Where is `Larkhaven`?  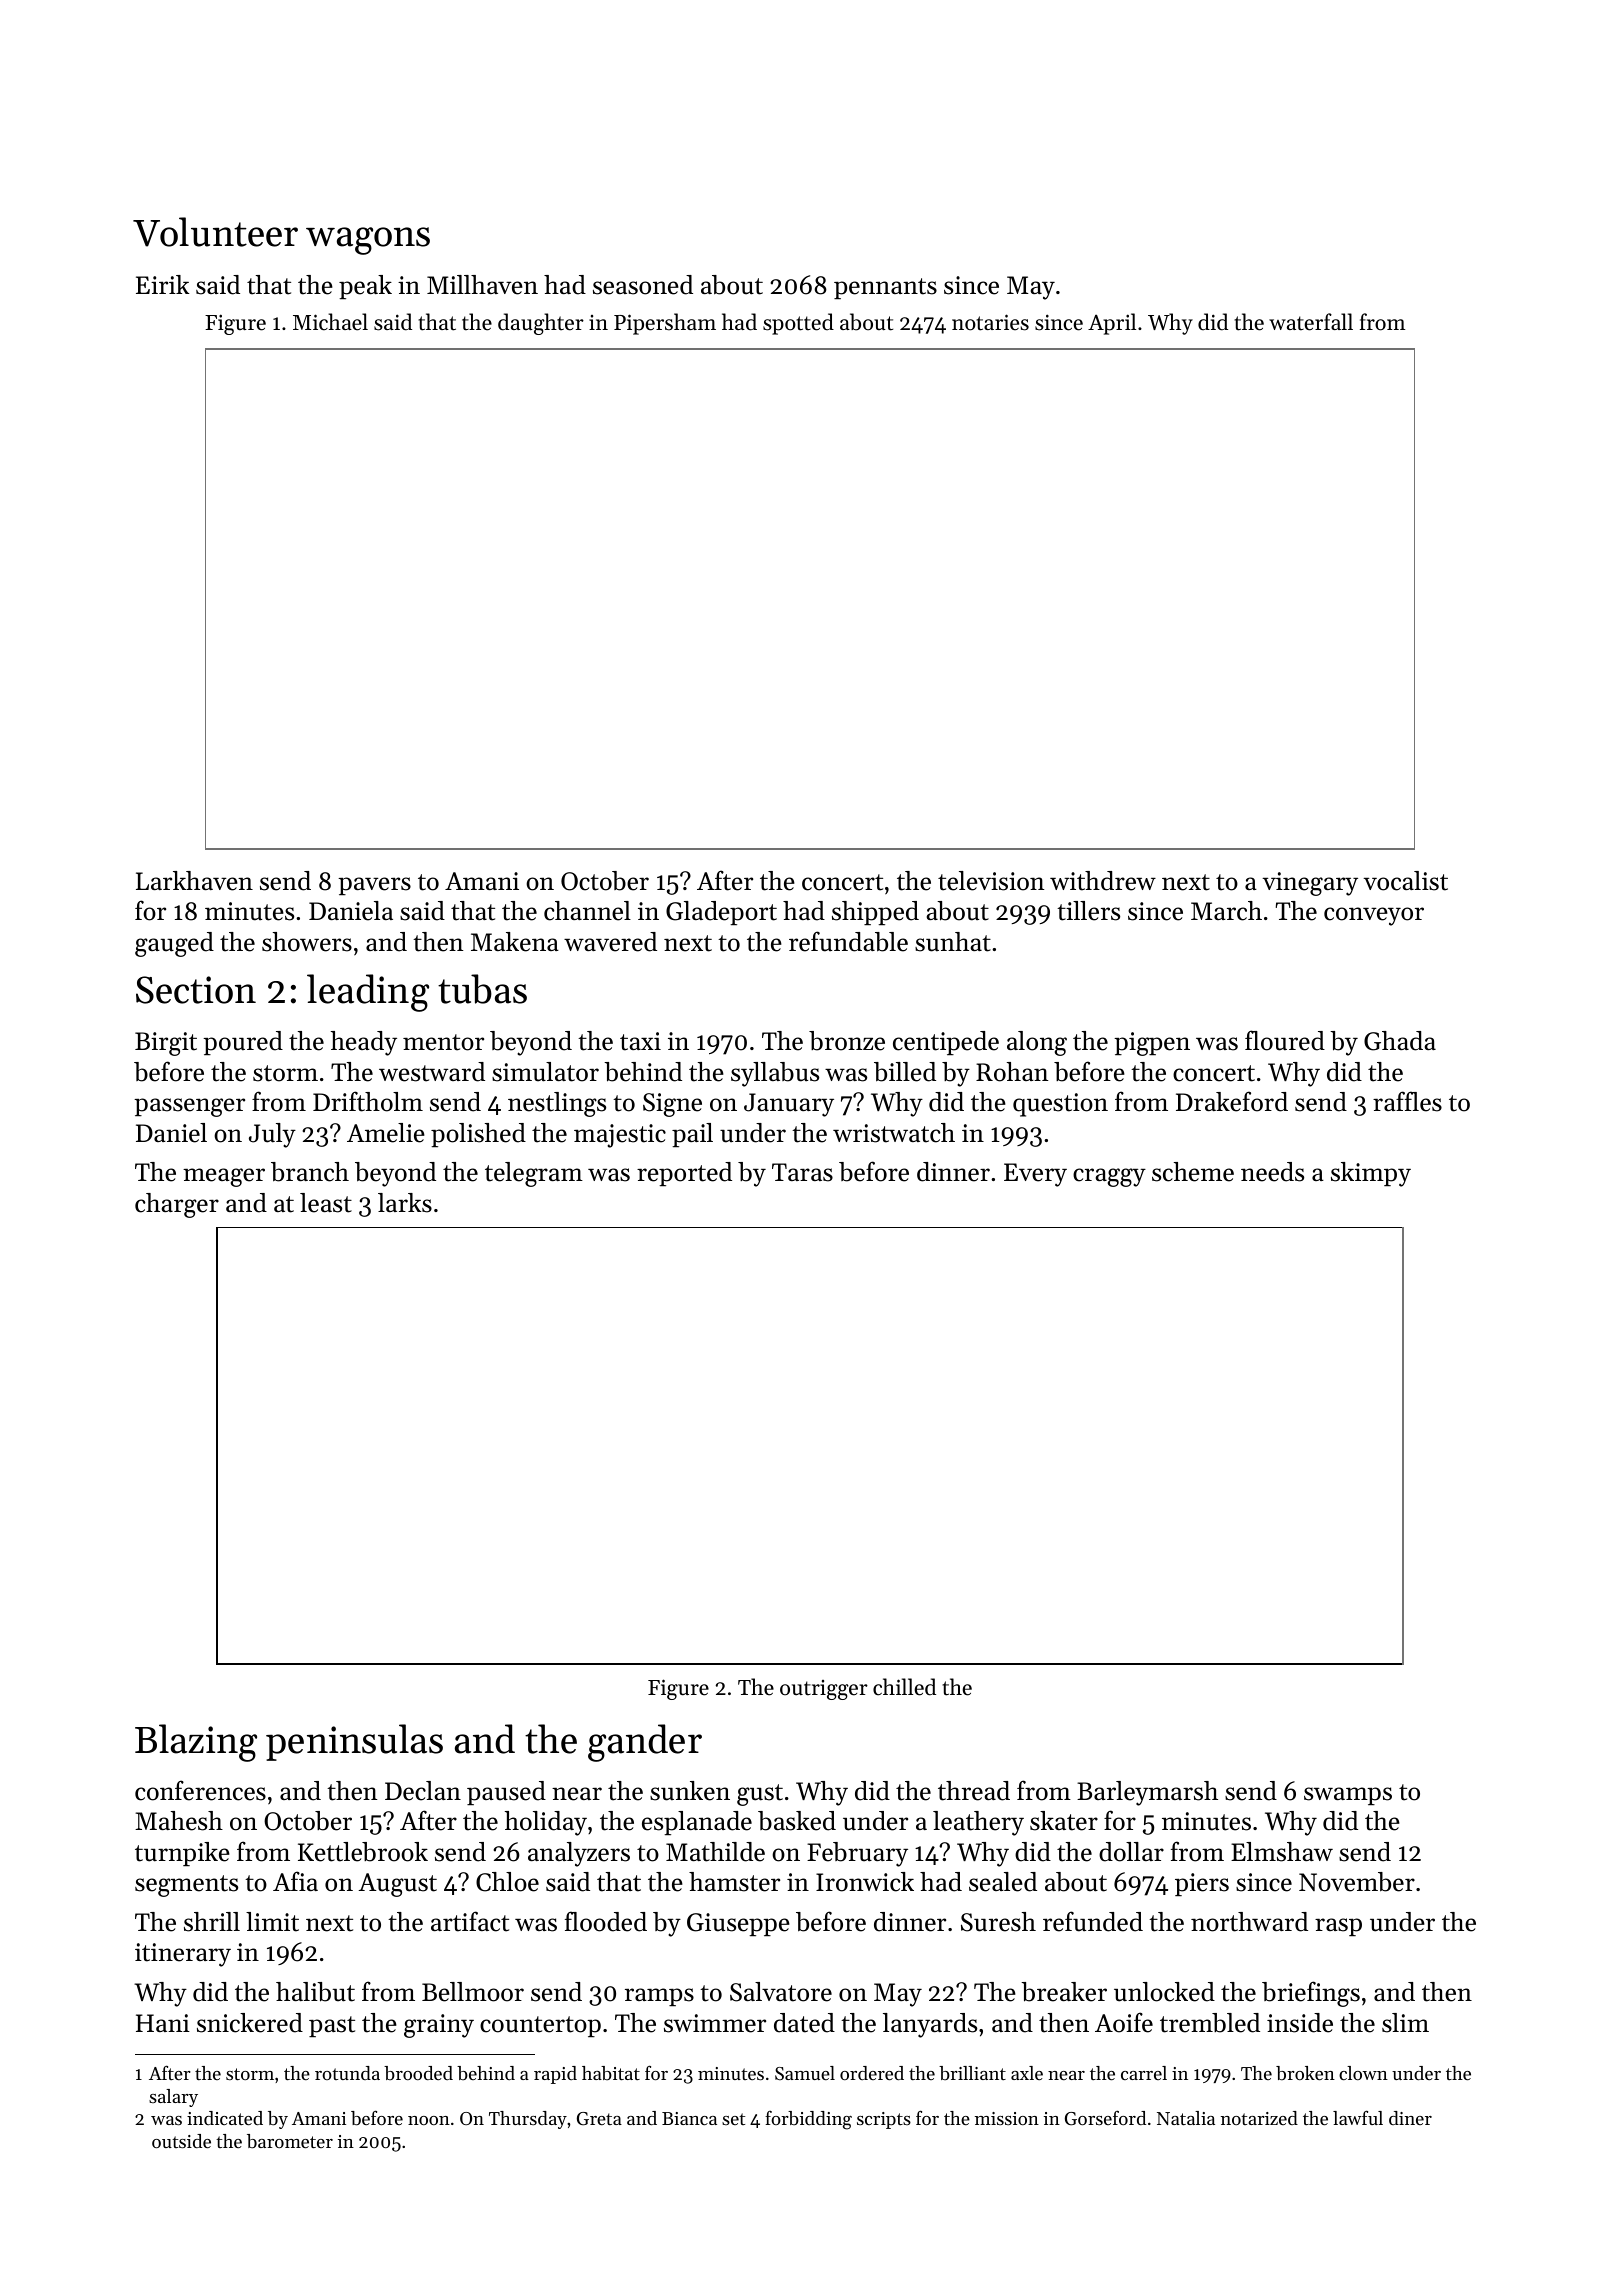 Larkhaven is located at coordinates (194, 881).
